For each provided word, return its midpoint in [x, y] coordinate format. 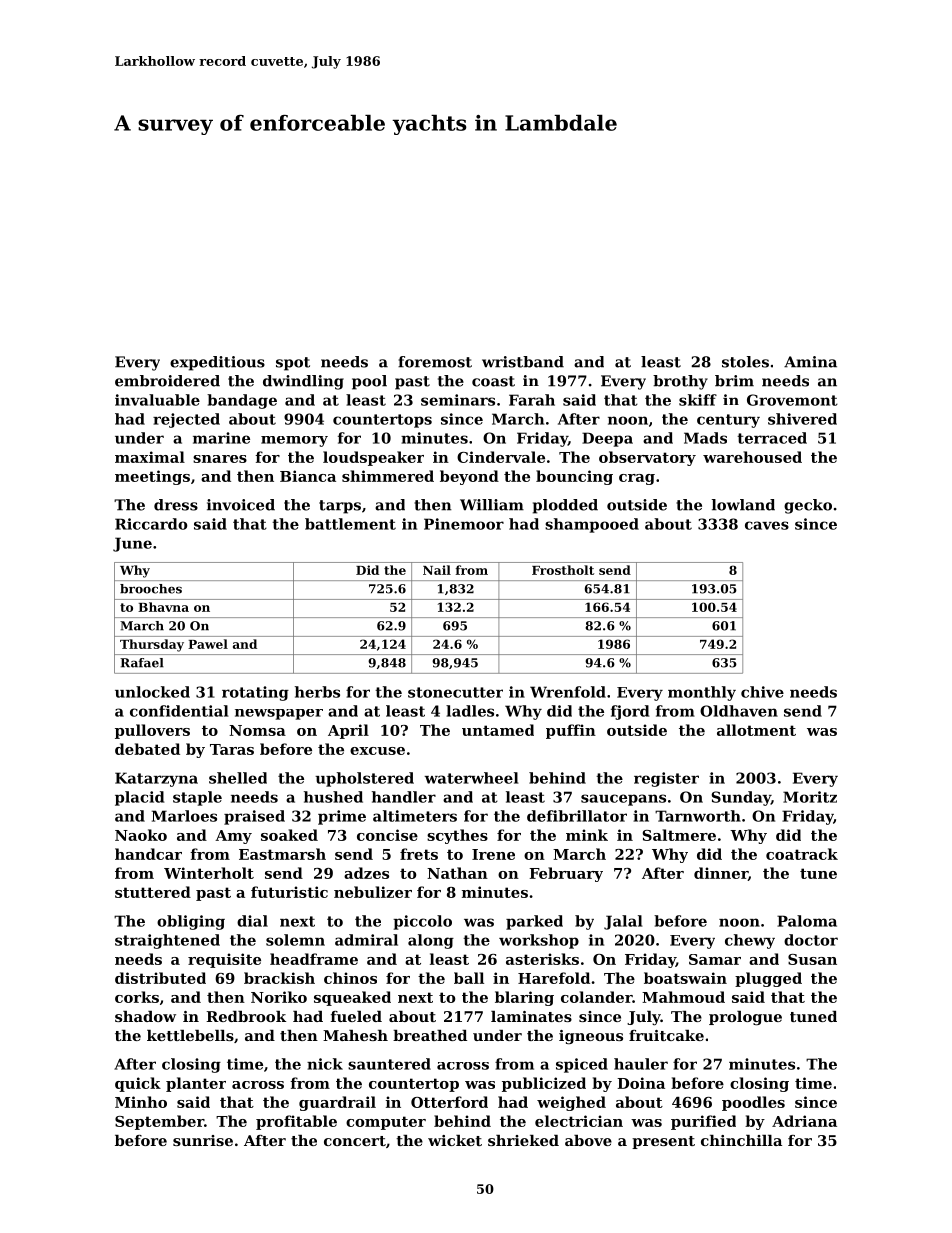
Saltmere [679, 835]
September [159, 1122]
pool [369, 382]
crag [637, 479]
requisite [224, 960]
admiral [366, 940]
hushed [333, 797]
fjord [630, 712]
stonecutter [455, 692]
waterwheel [471, 778]
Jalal [623, 922]
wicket [455, 1140]
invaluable [157, 400]
